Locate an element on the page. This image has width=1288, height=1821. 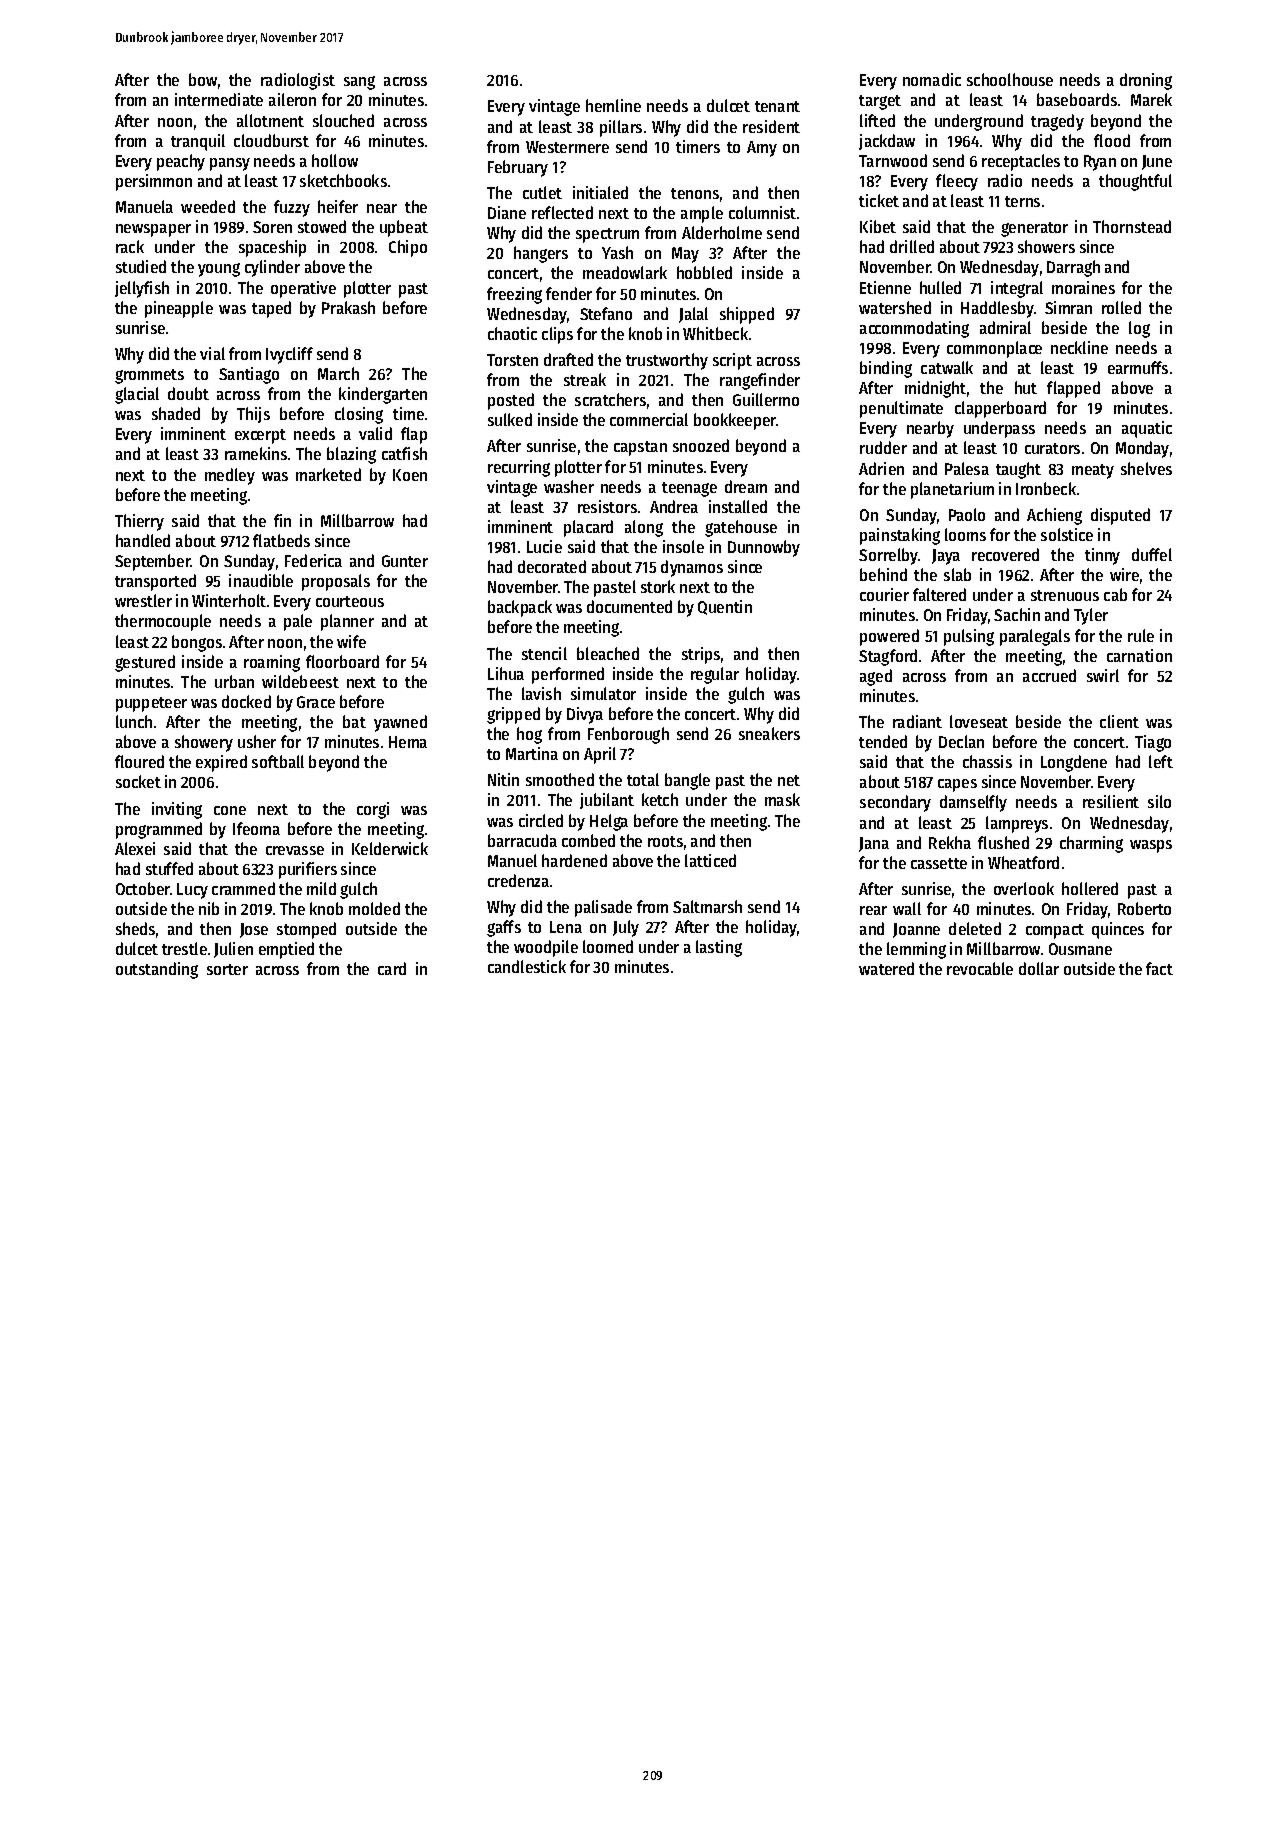
Rekha is located at coordinates (950, 842).
